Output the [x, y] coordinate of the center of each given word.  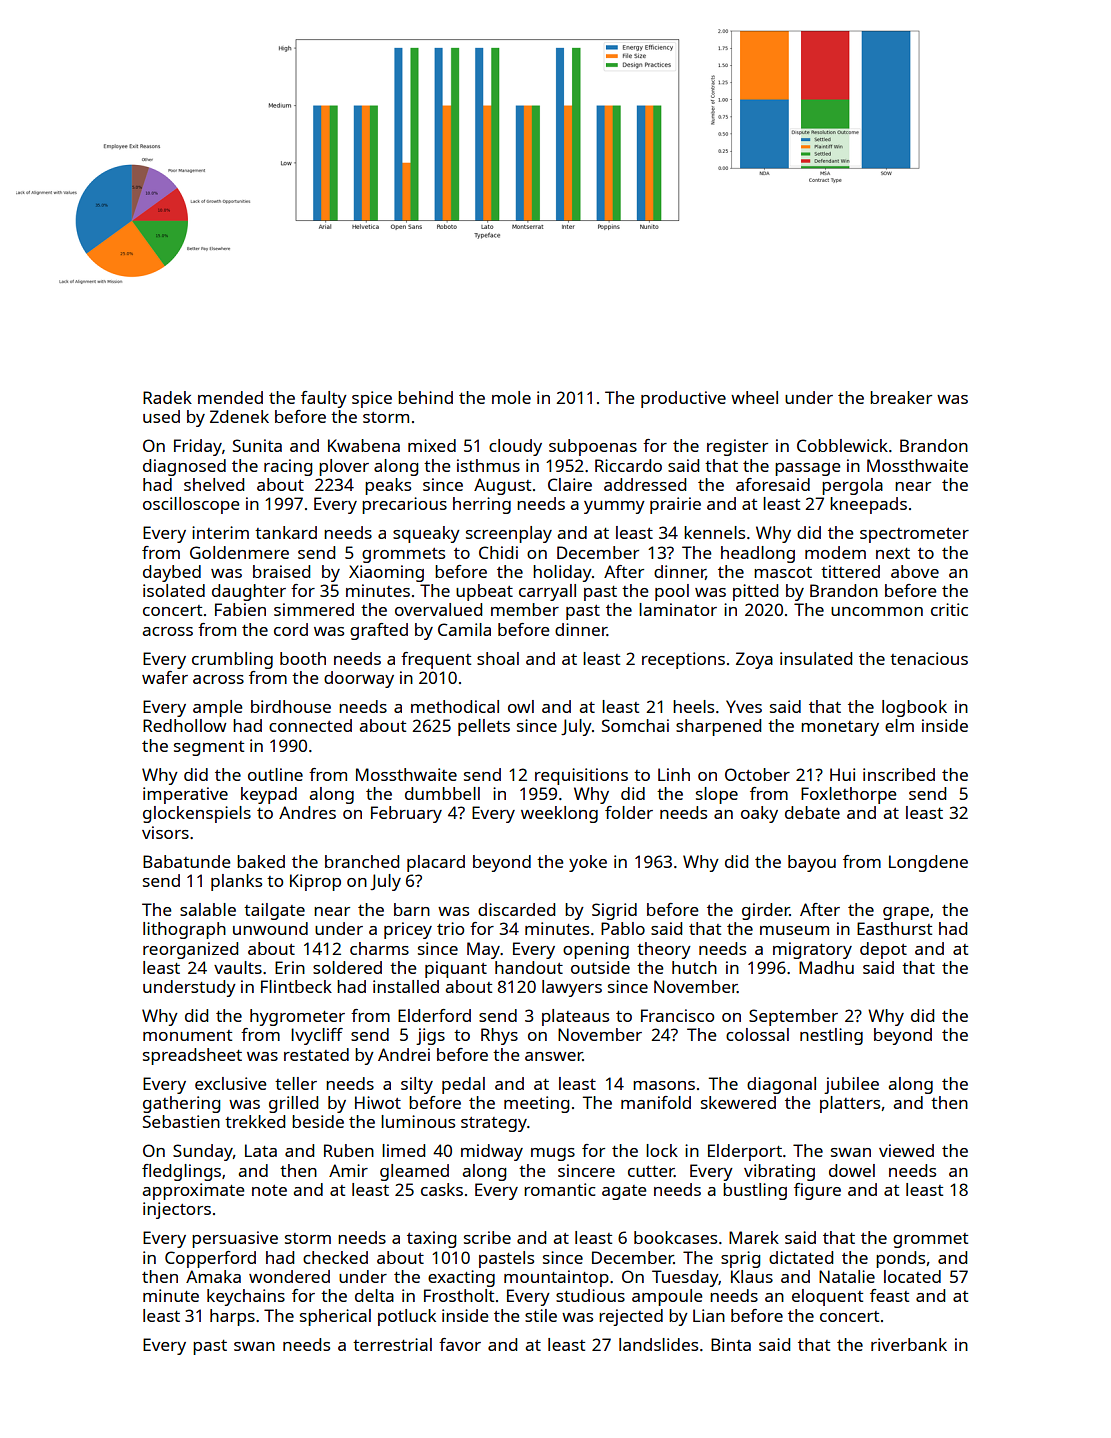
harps [232, 1317]
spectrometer [914, 535]
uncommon [877, 611]
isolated [174, 590]
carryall [547, 592]
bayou [812, 863]
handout [529, 967]
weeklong [559, 814]
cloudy [515, 447]
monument [187, 1035]
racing [288, 467]
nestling [831, 1036]
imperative [185, 795]
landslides [658, 1344]
